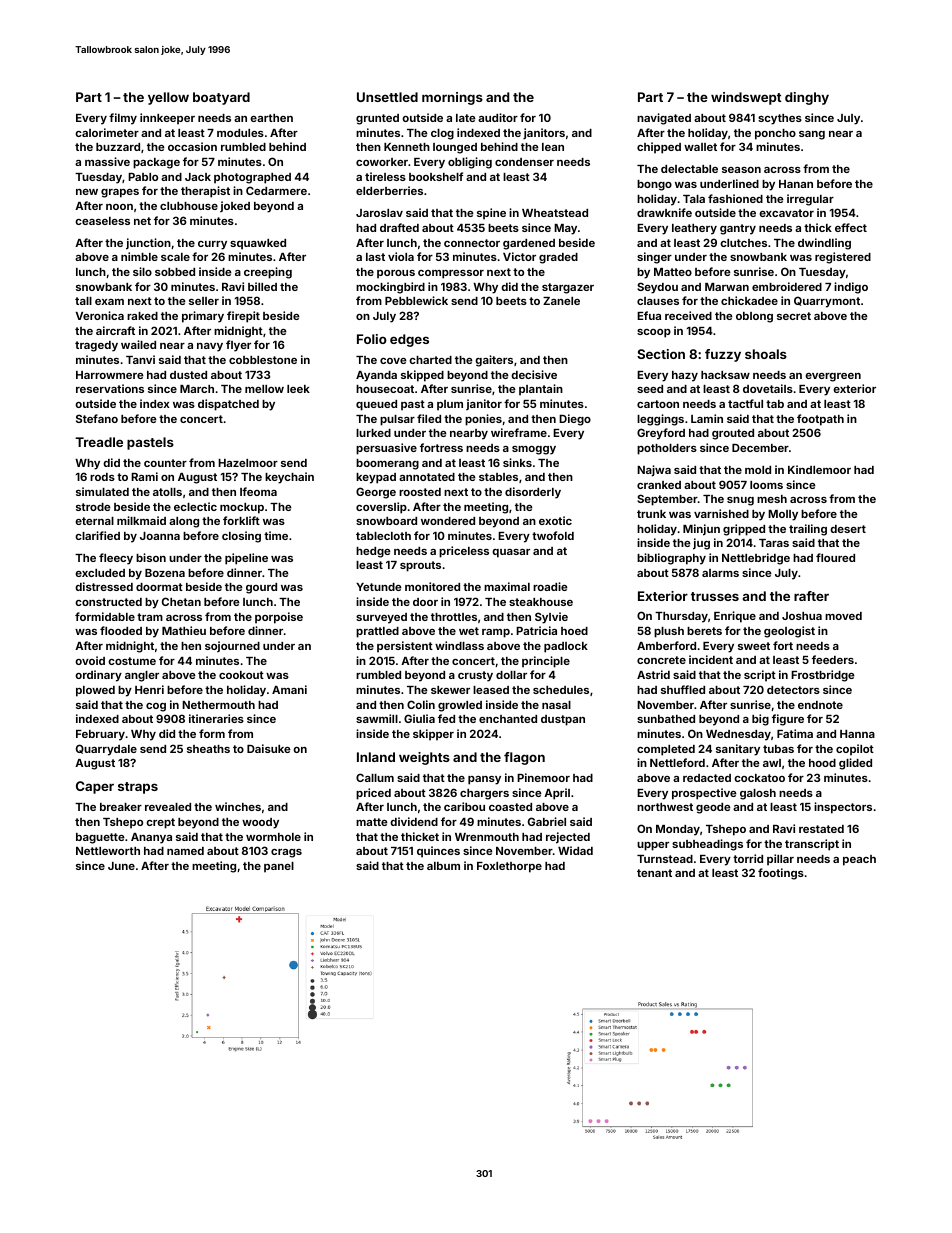 The width and height of the document is (952, 1233). What do you see at coordinates (414, 821) in the document?
I see `dividend` at bounding box center [414, 821].
